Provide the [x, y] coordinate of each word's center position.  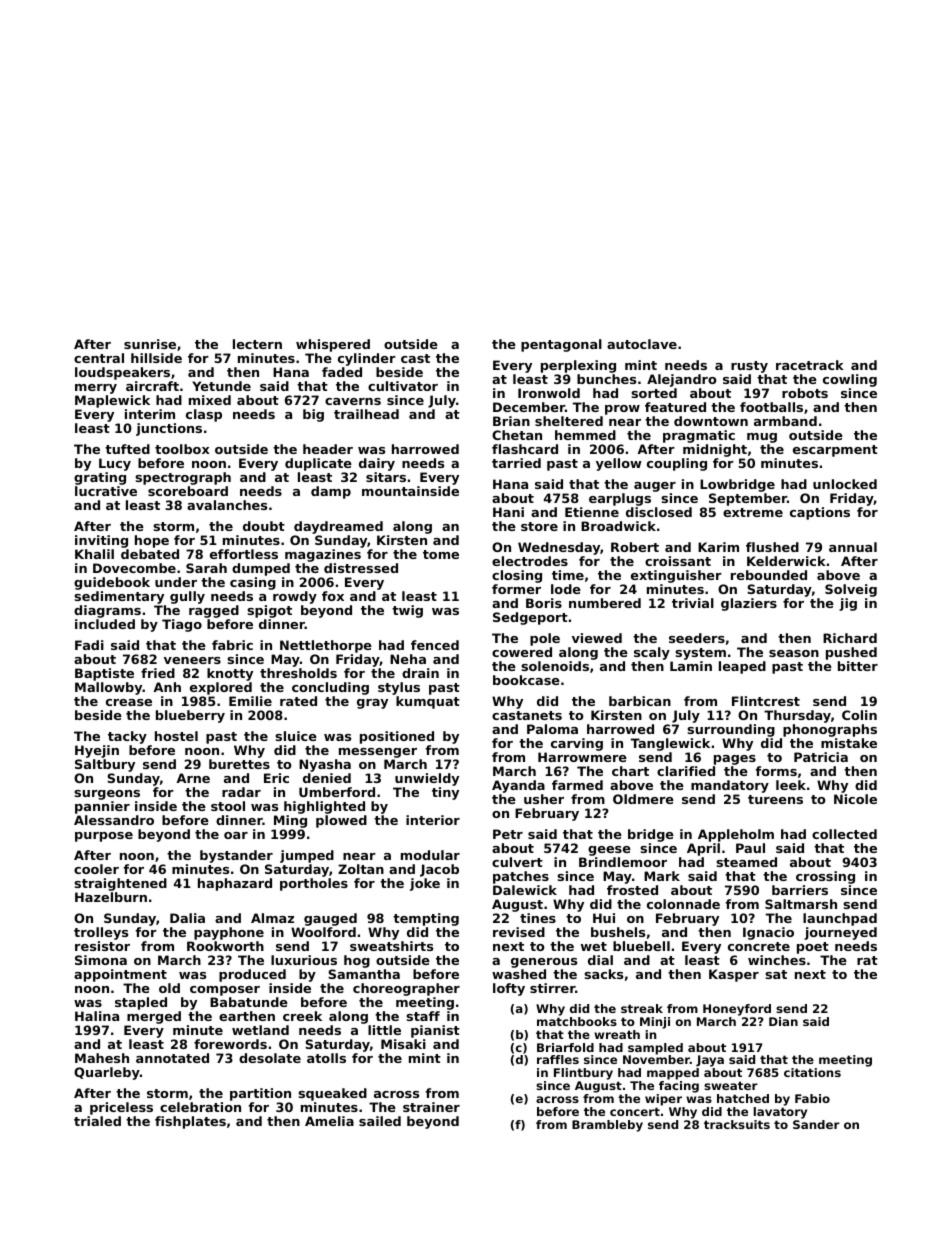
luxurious [304, 960]
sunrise [150, 344]
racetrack [810, 365]
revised [519, 932]
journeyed [840, 933]
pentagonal [561, 345]
